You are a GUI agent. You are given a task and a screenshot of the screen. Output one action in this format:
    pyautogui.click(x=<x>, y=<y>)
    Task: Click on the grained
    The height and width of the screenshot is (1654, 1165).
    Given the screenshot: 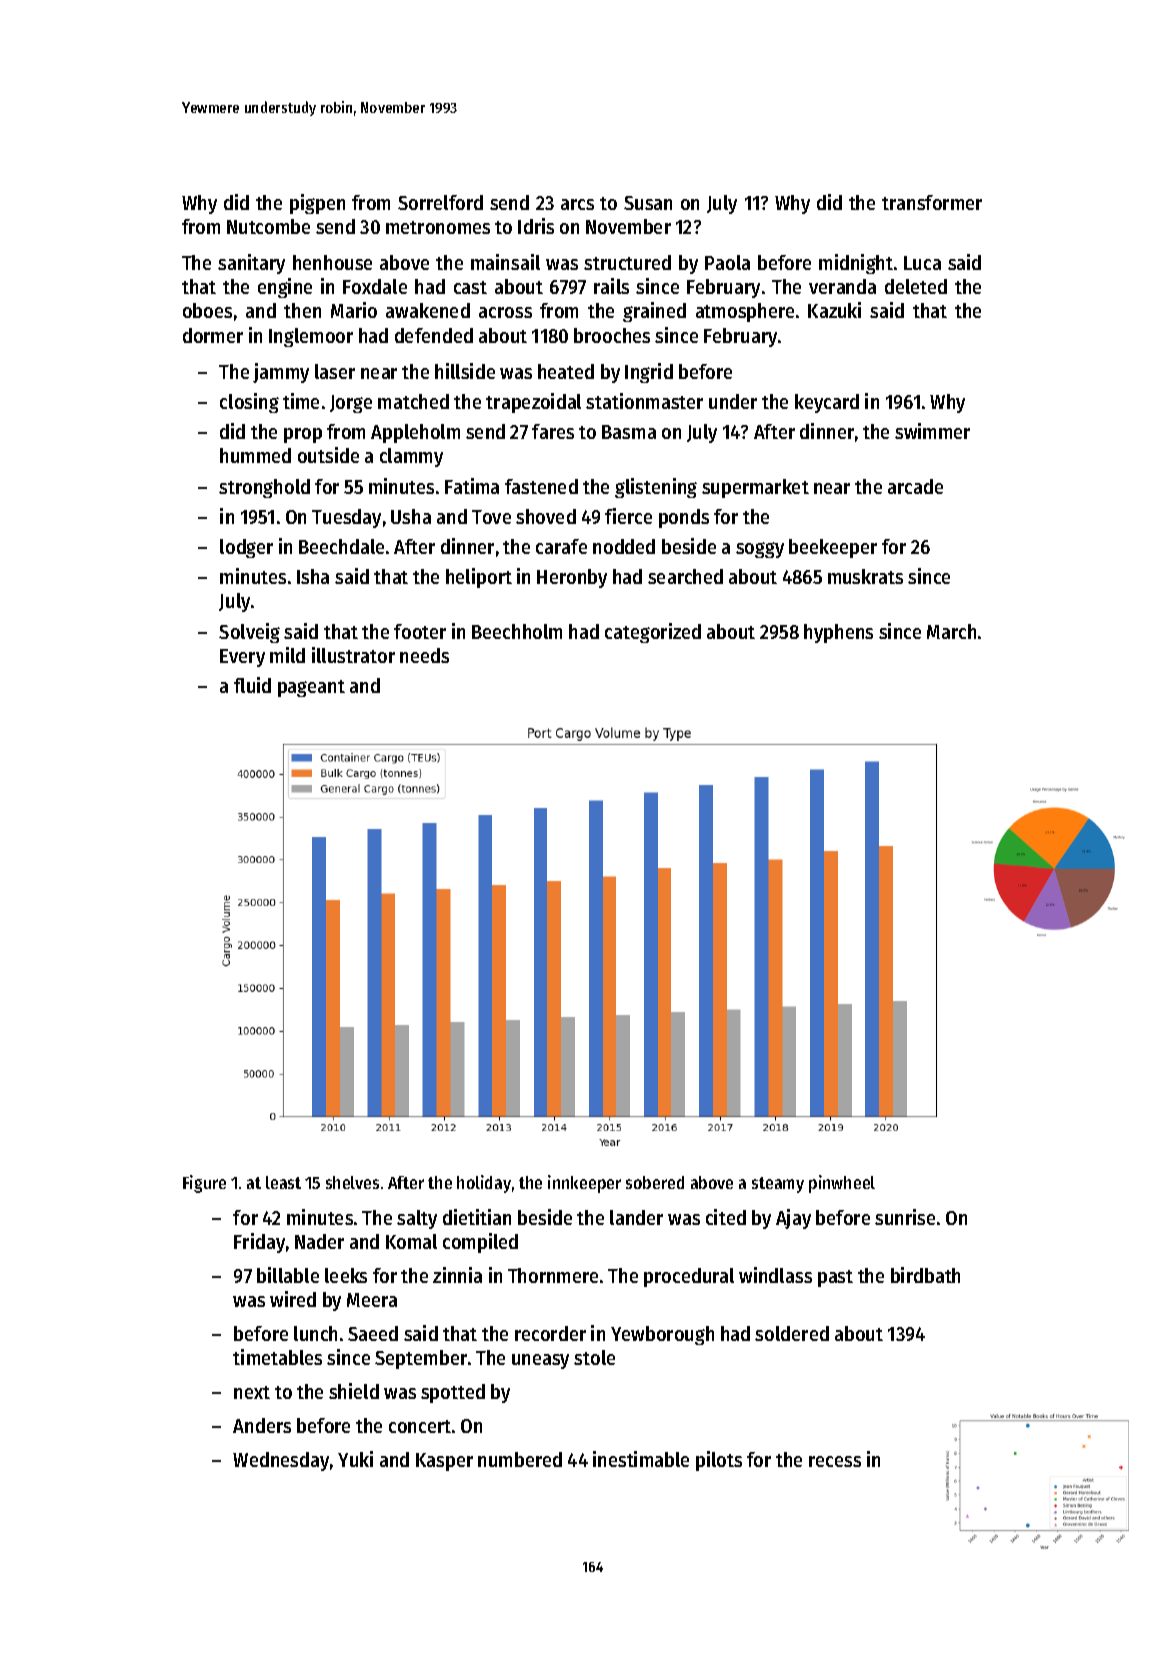 What is the action you would take?
    pyautogui.click(x=654, y=312)
